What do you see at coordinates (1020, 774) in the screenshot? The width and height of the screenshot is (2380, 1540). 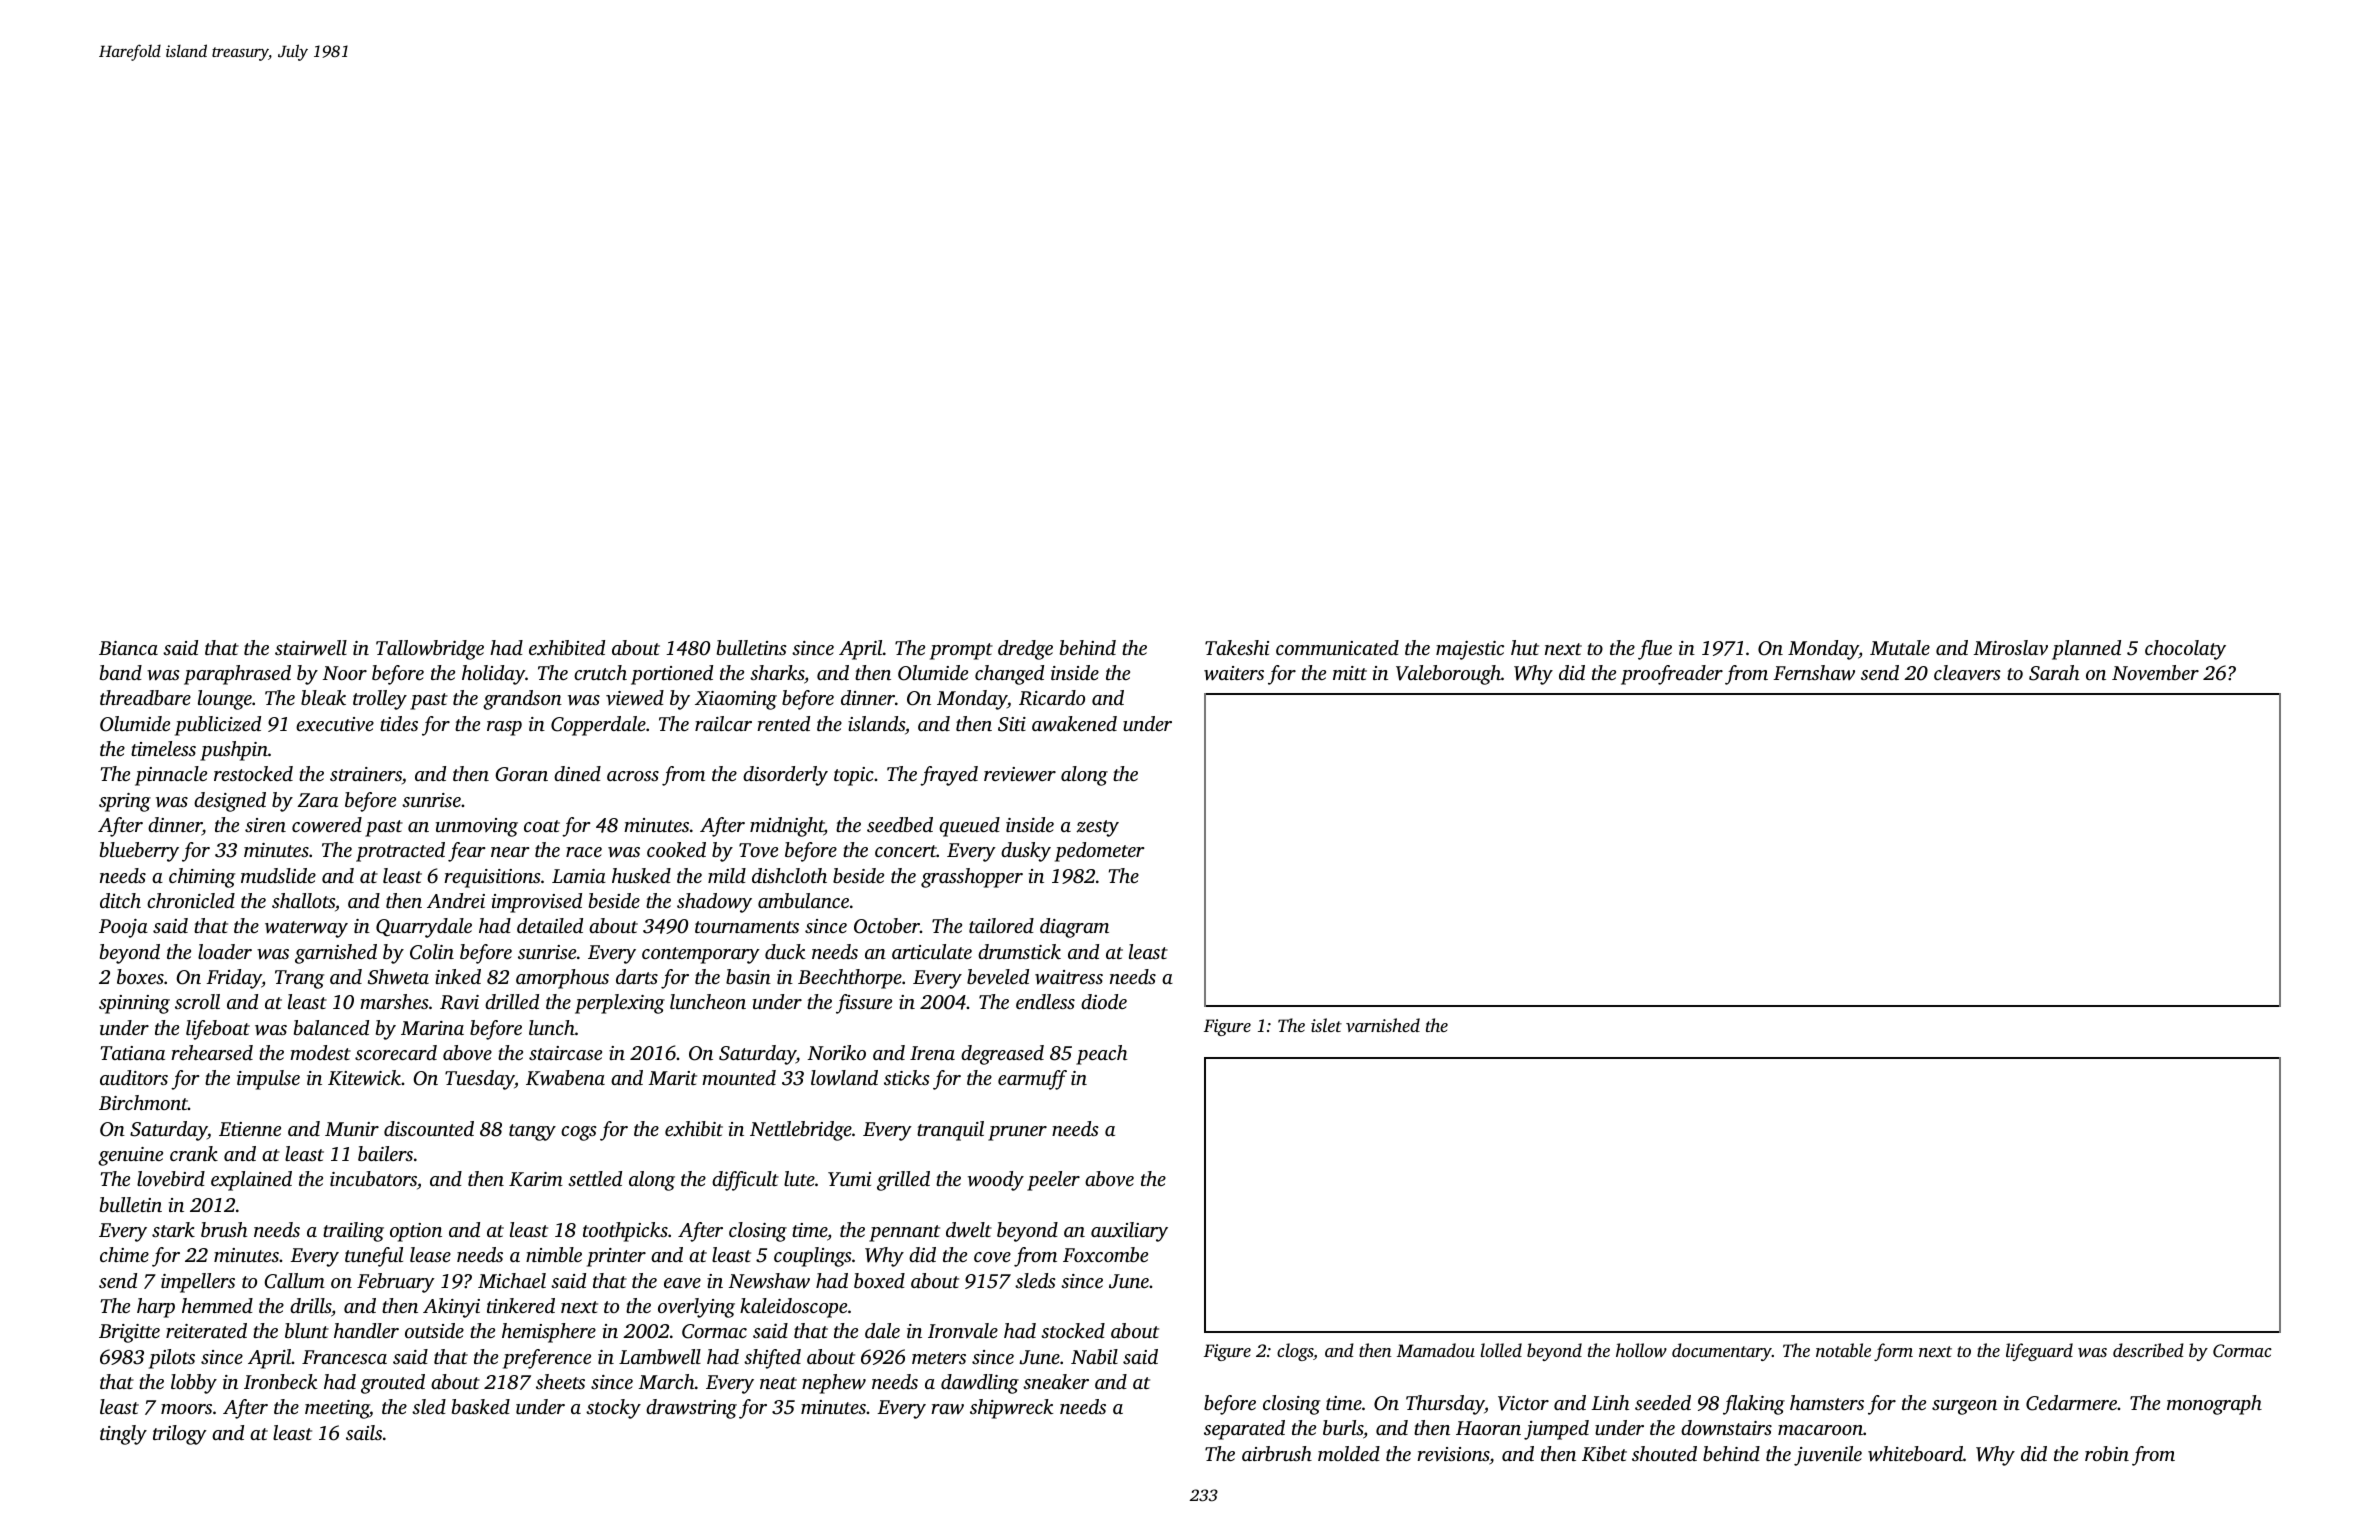 I see `reviewer` at bounding box center [1020, 774].
